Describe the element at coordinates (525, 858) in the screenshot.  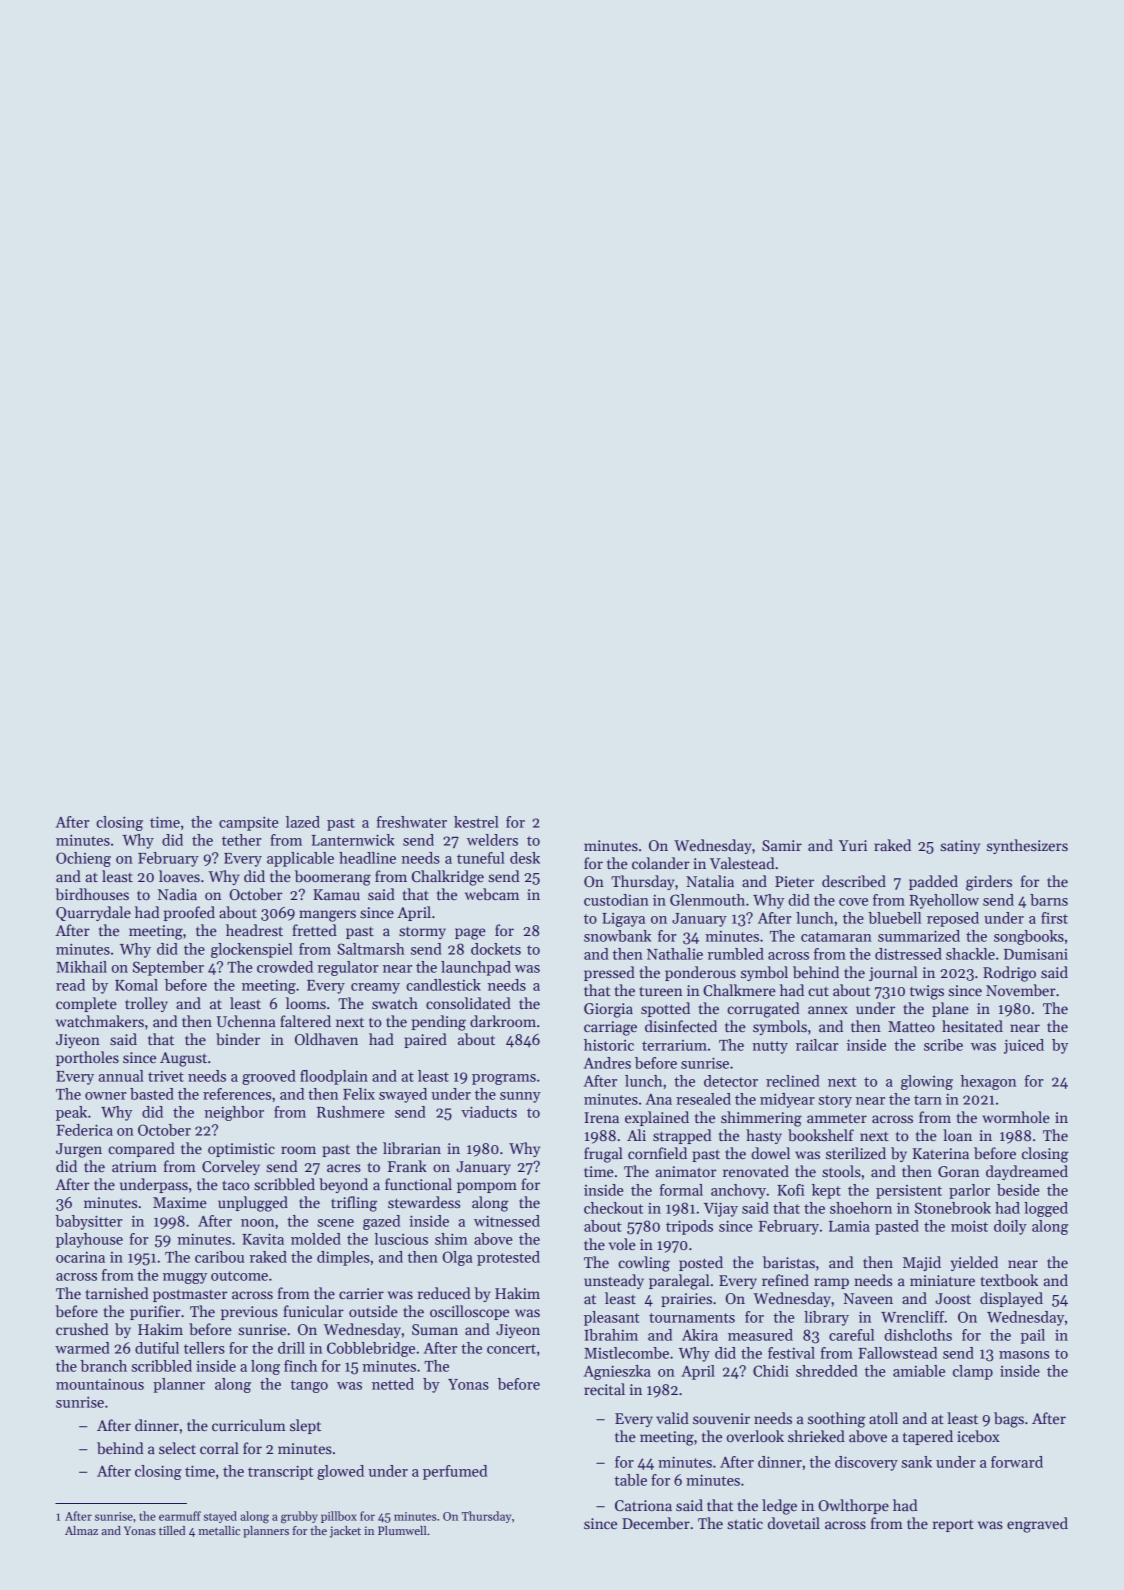
I see `desk` at that location.
